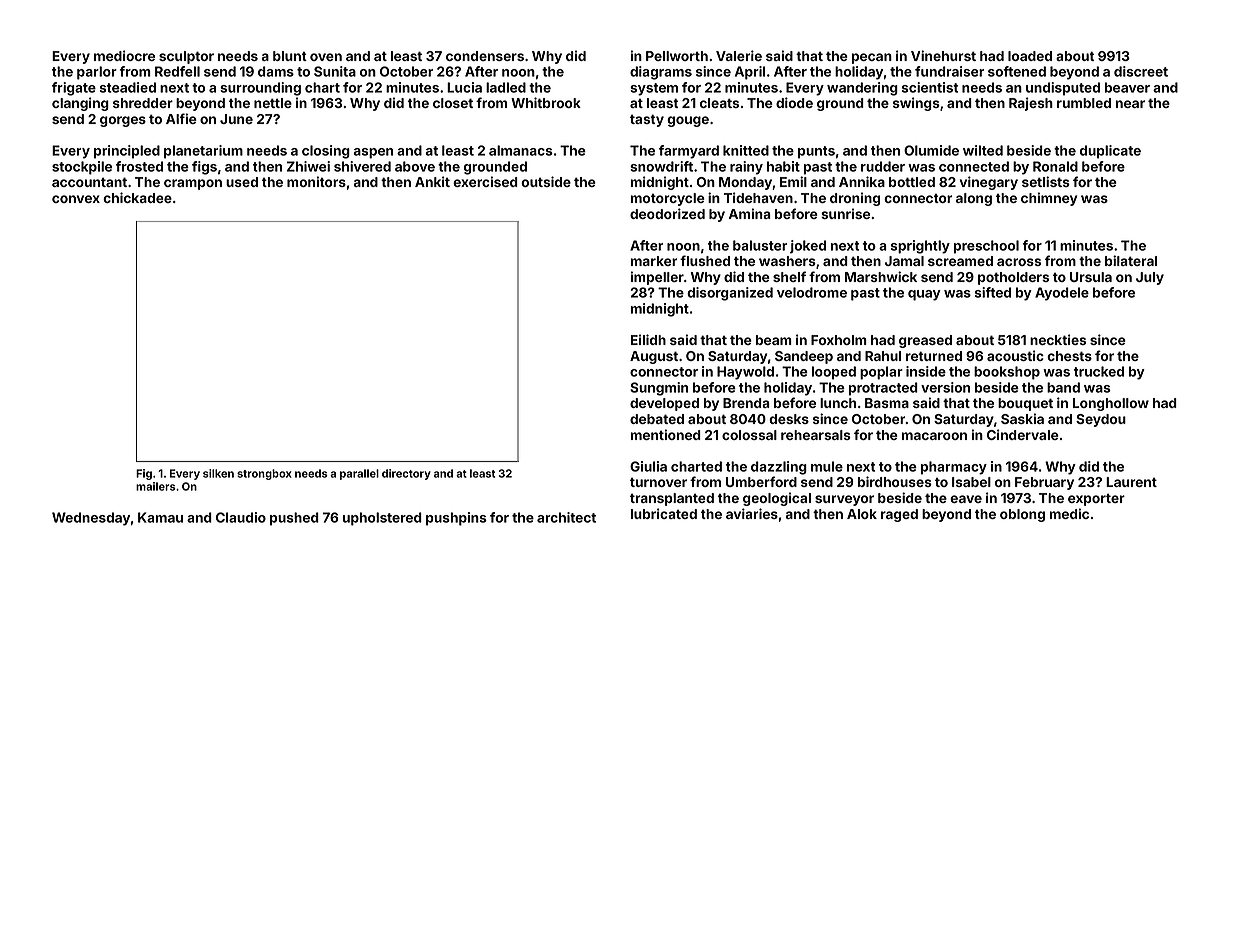 The width and height of the screenshot is (1233, 952). I want to click on stockpile, so click(82, 168).
